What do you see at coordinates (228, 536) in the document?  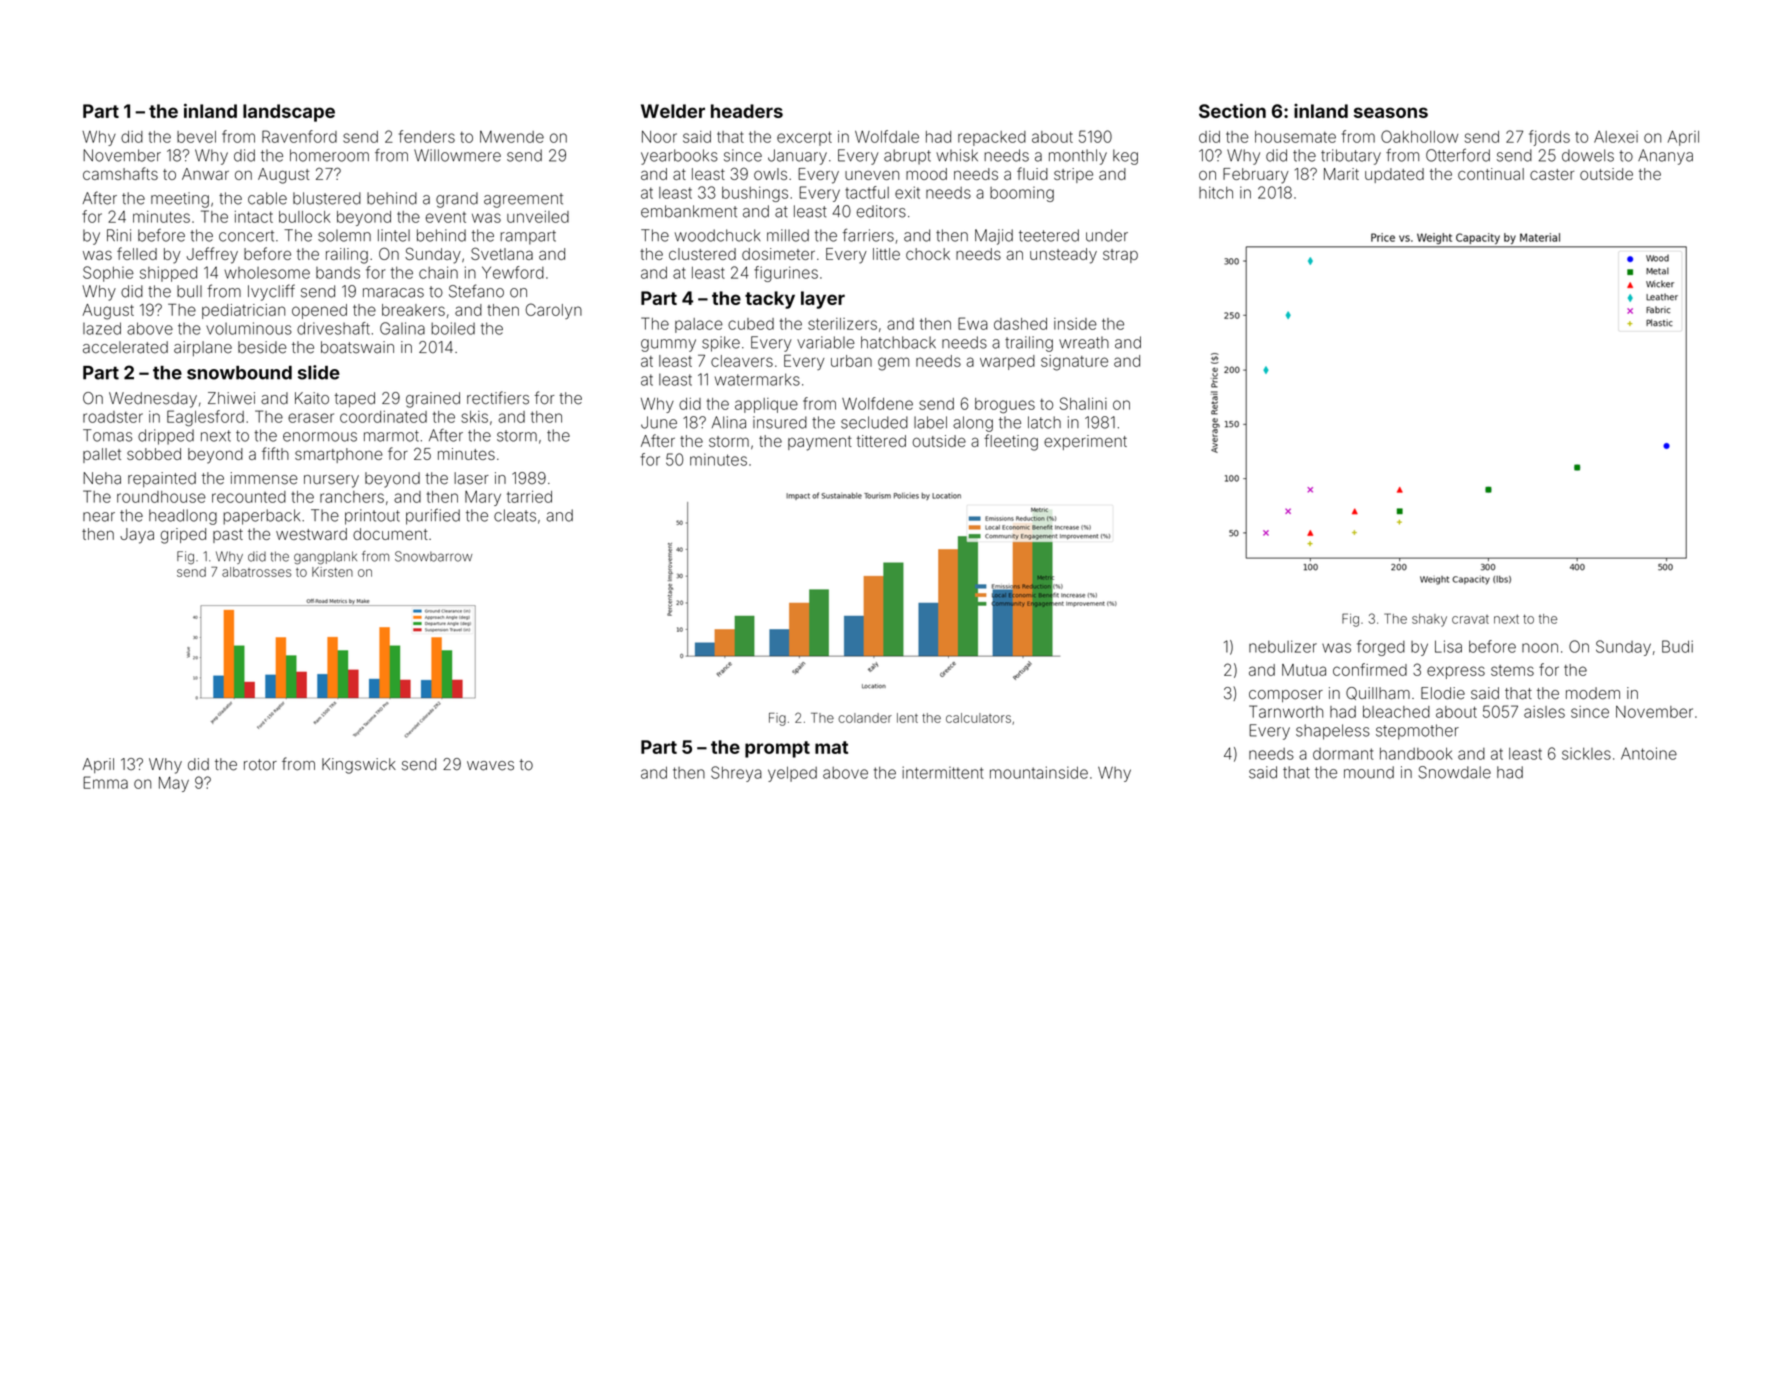 I see `past` at bounding box center [228, 536].
